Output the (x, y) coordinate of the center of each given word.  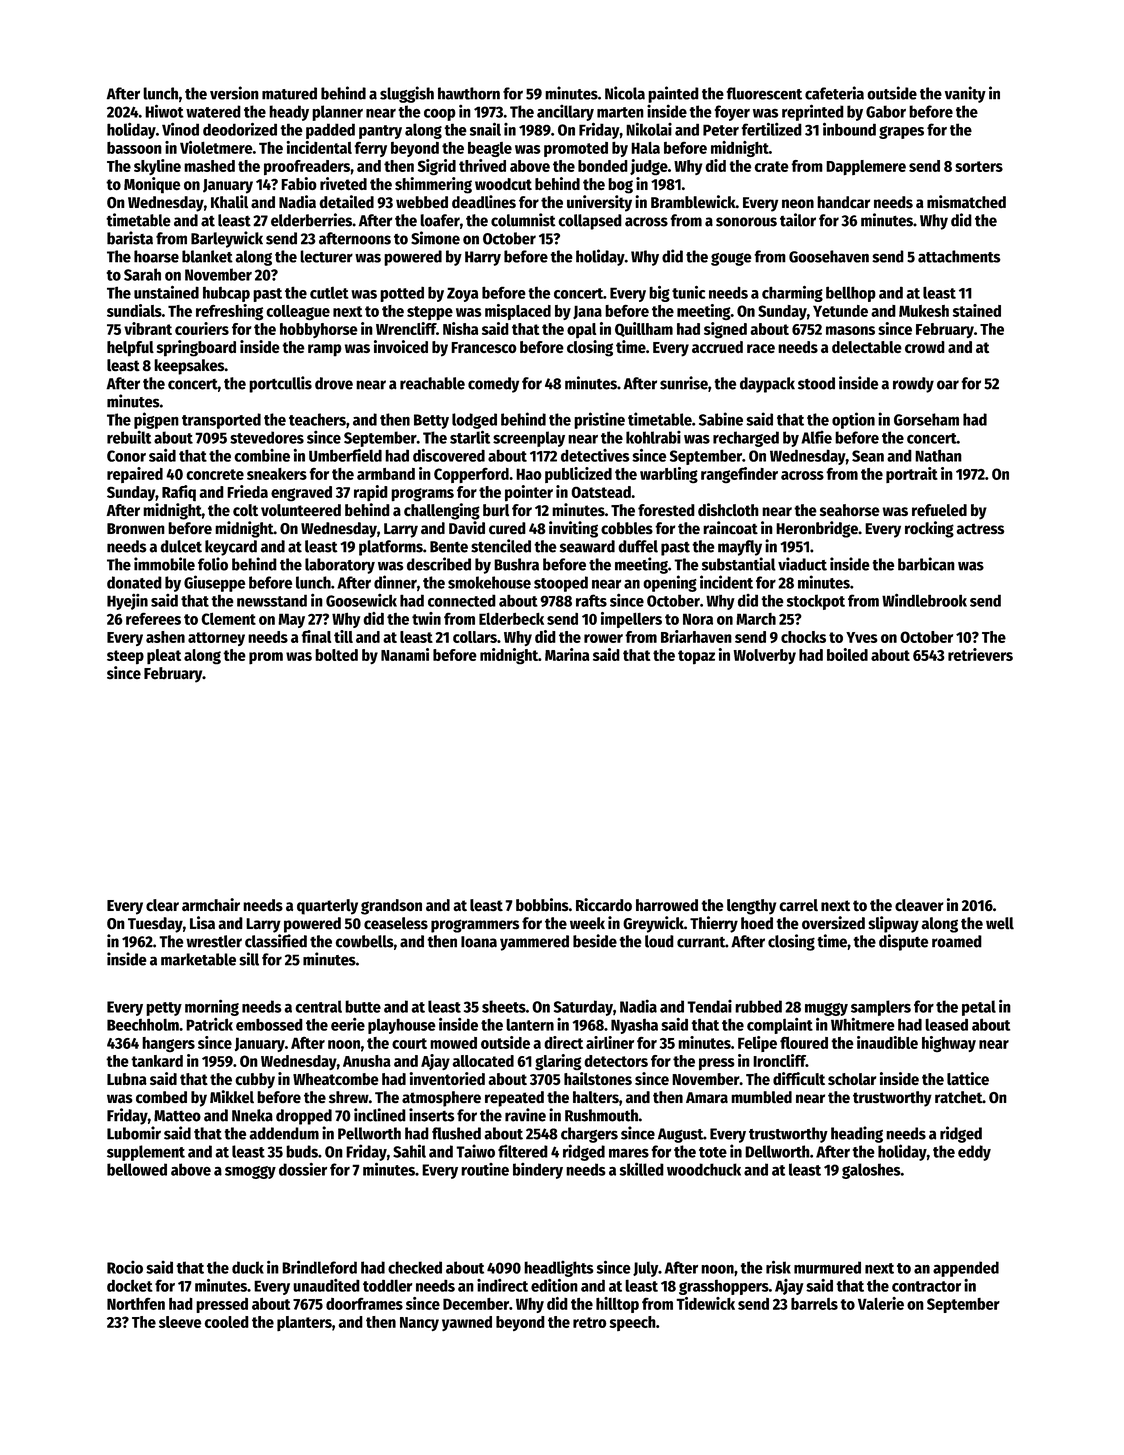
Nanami (405, 654)
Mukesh (924, 311)
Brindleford (319, 1267)
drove (334, 383)
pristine (599, 420)
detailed (346, 202)
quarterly (327, 907)
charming (792, 294)
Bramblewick (693, 202)
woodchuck (704, 1169)
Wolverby (764, 656)
